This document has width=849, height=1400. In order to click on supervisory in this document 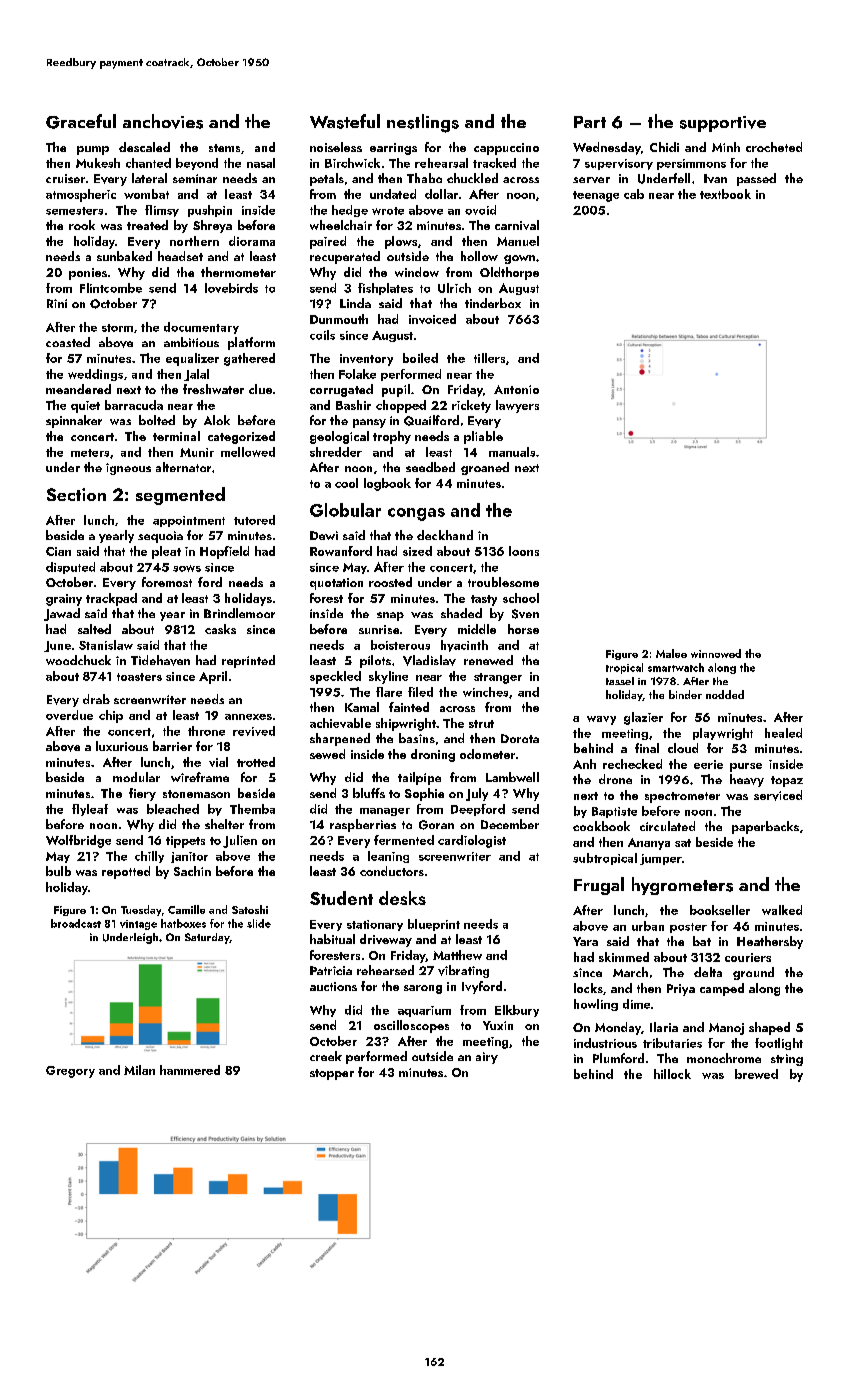, I will do `click(619, 164)`.
